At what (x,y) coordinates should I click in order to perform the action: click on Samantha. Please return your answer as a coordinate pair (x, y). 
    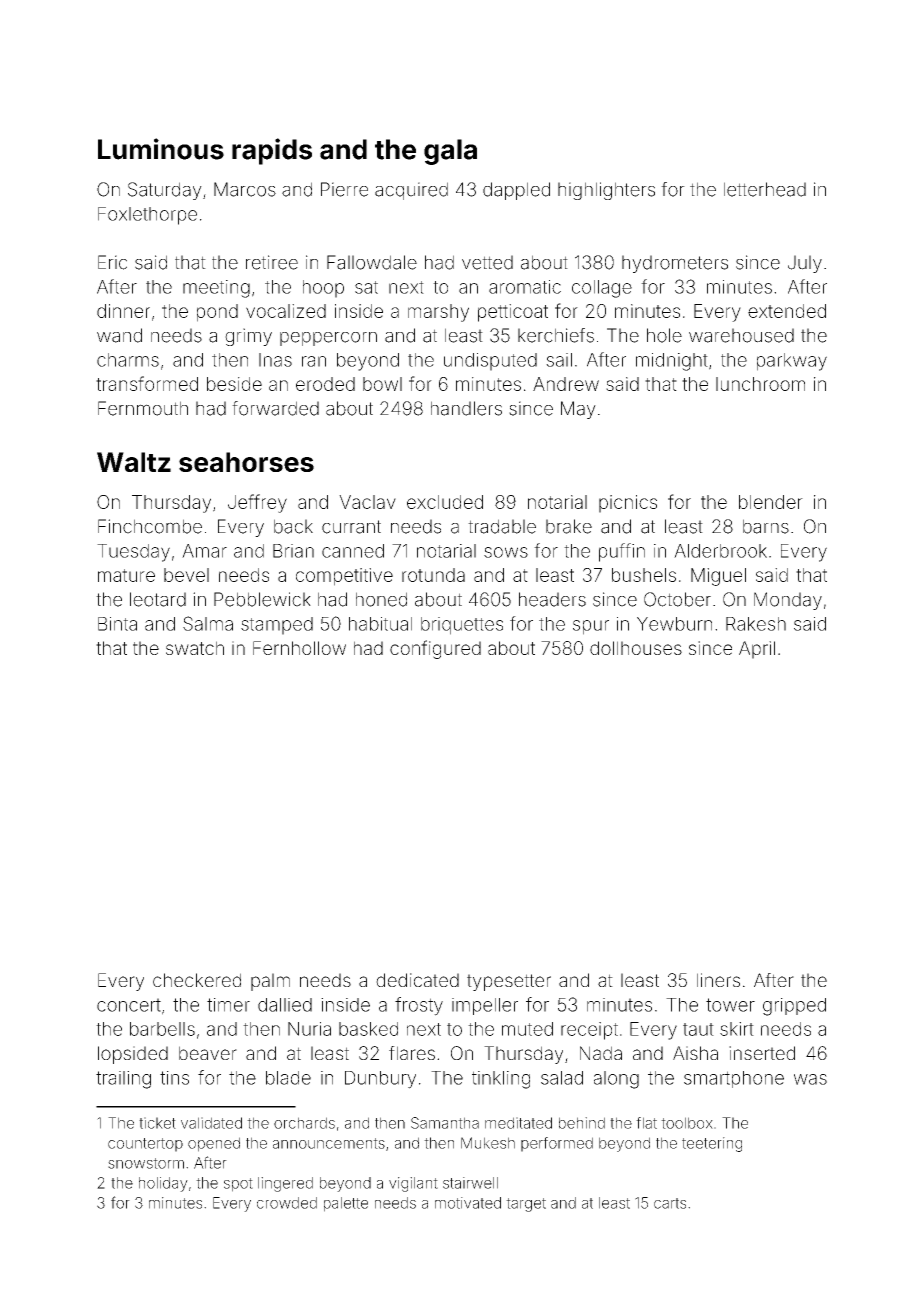
    Looking at the image, I should click on (445, 1123).
